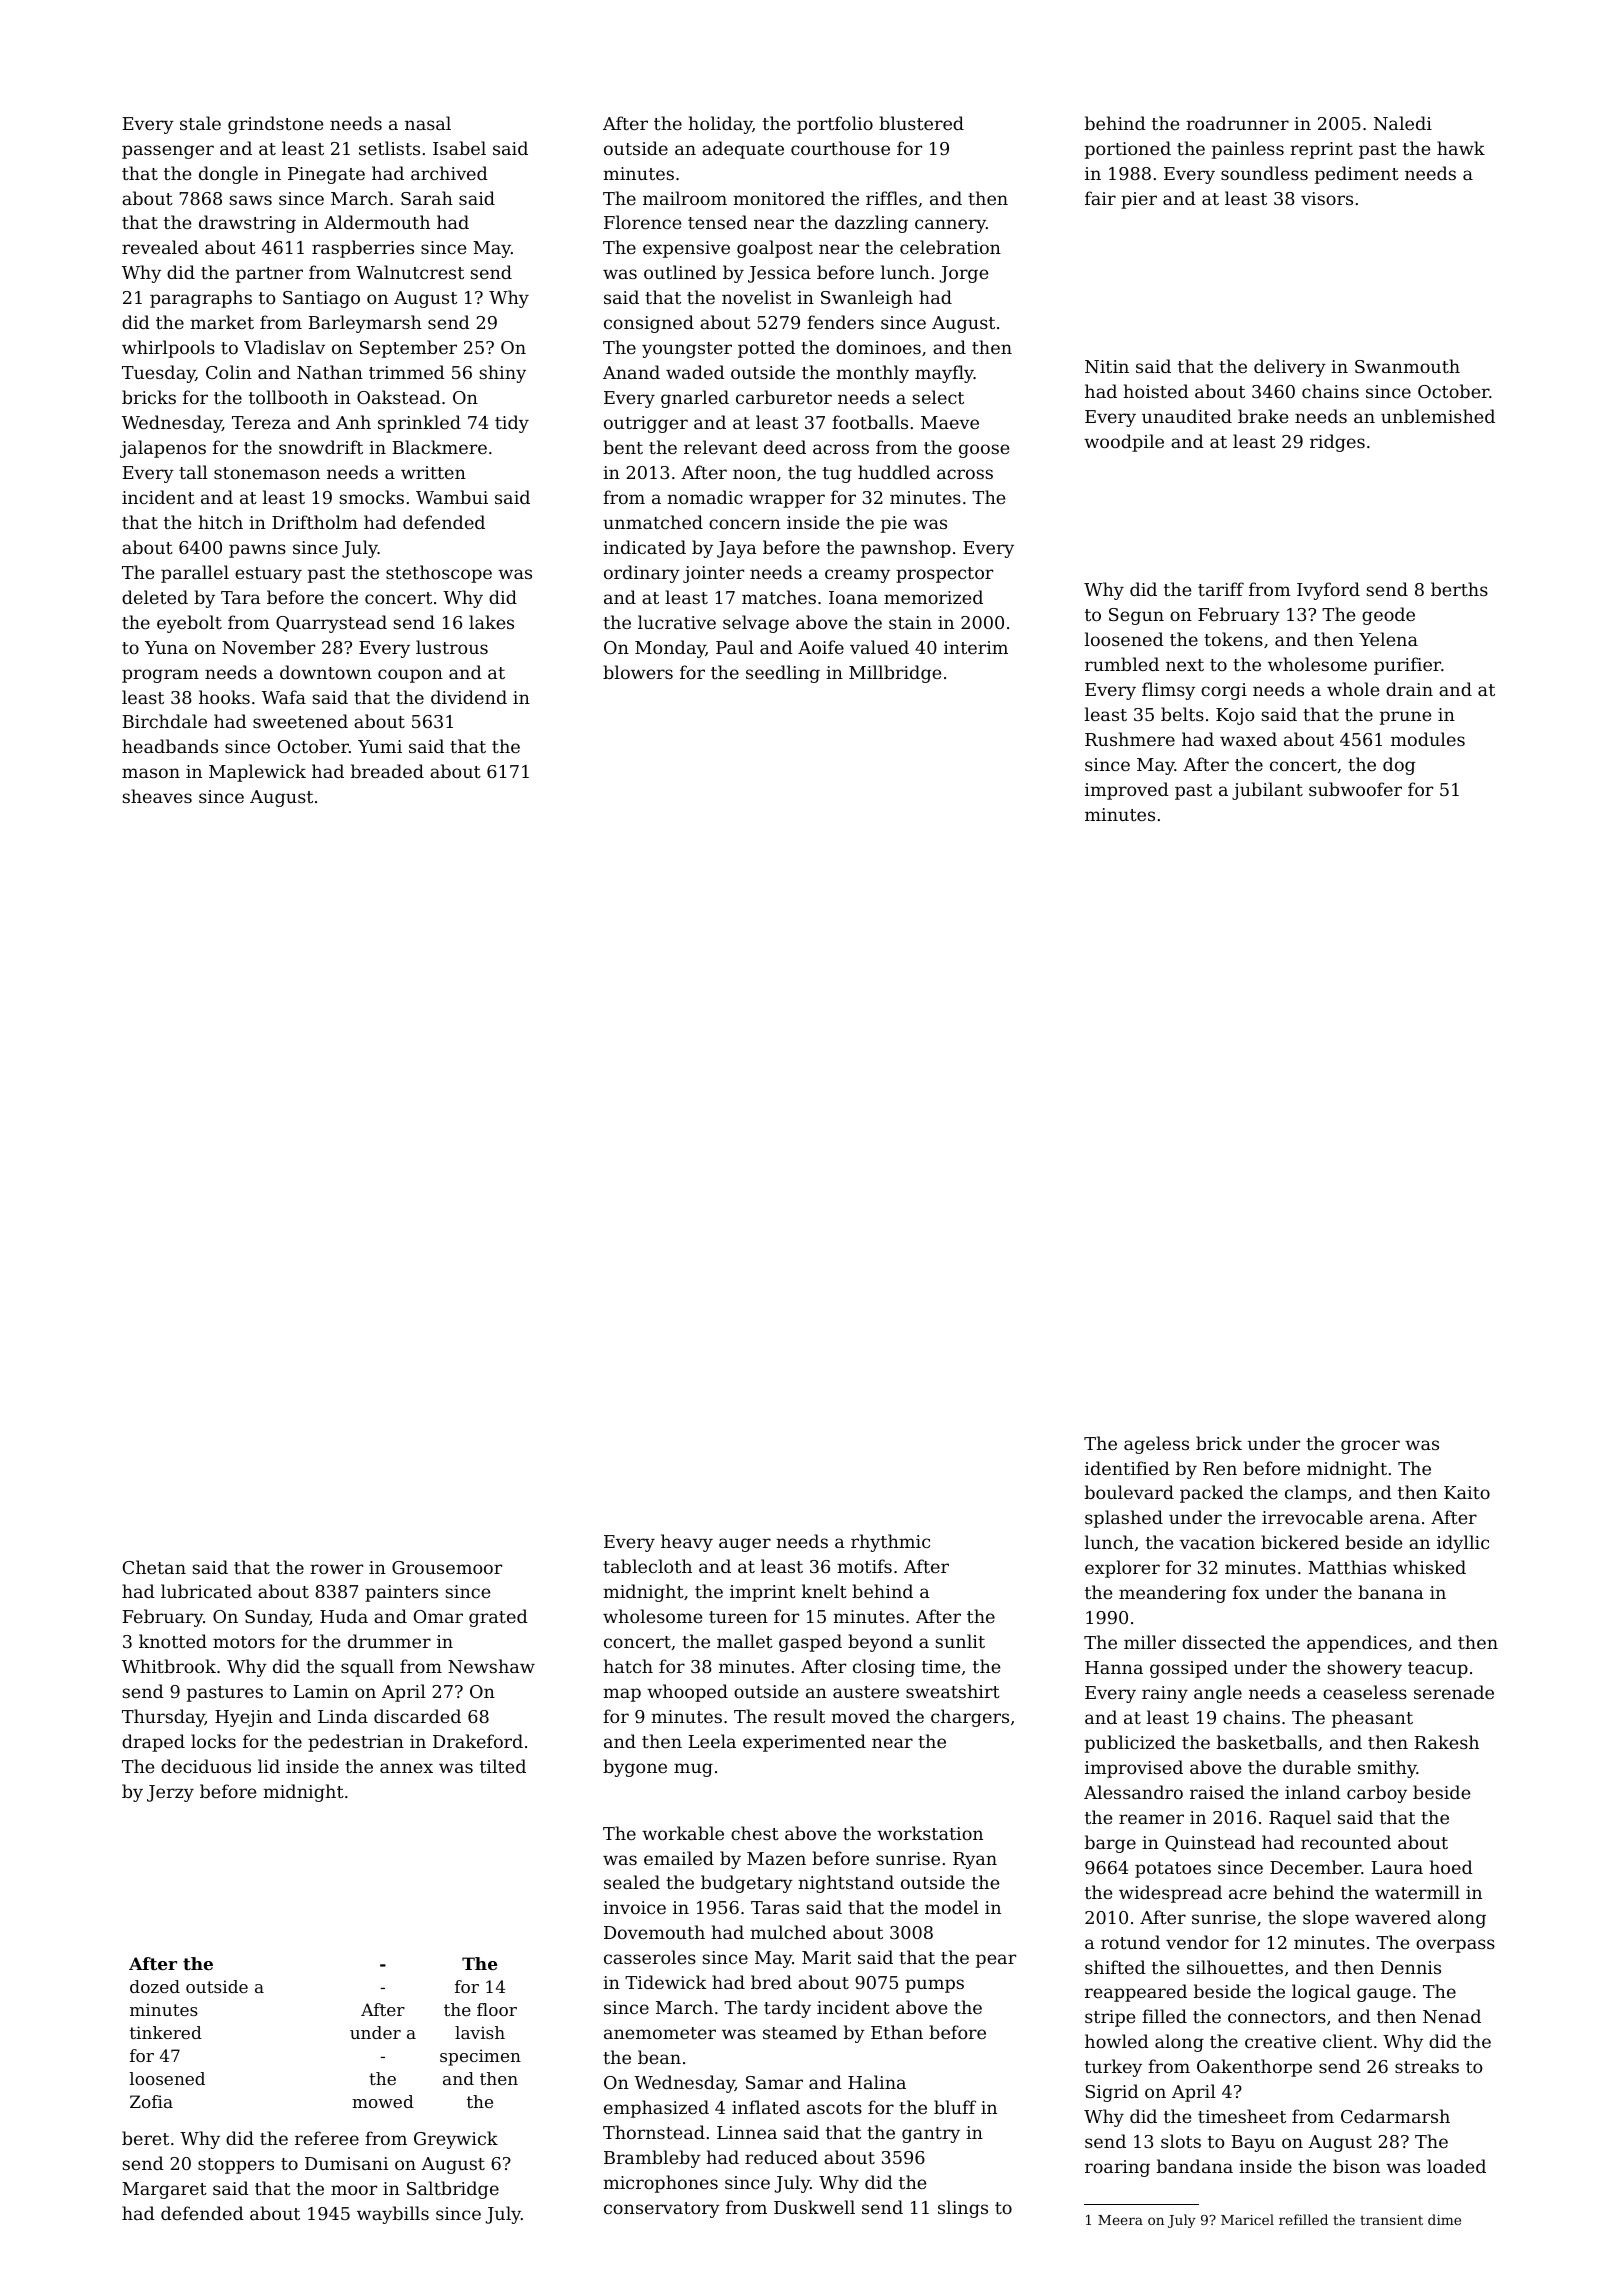 The image size is (1620, 2292). I want to click on Swanmouth, so click(1407, 366).
